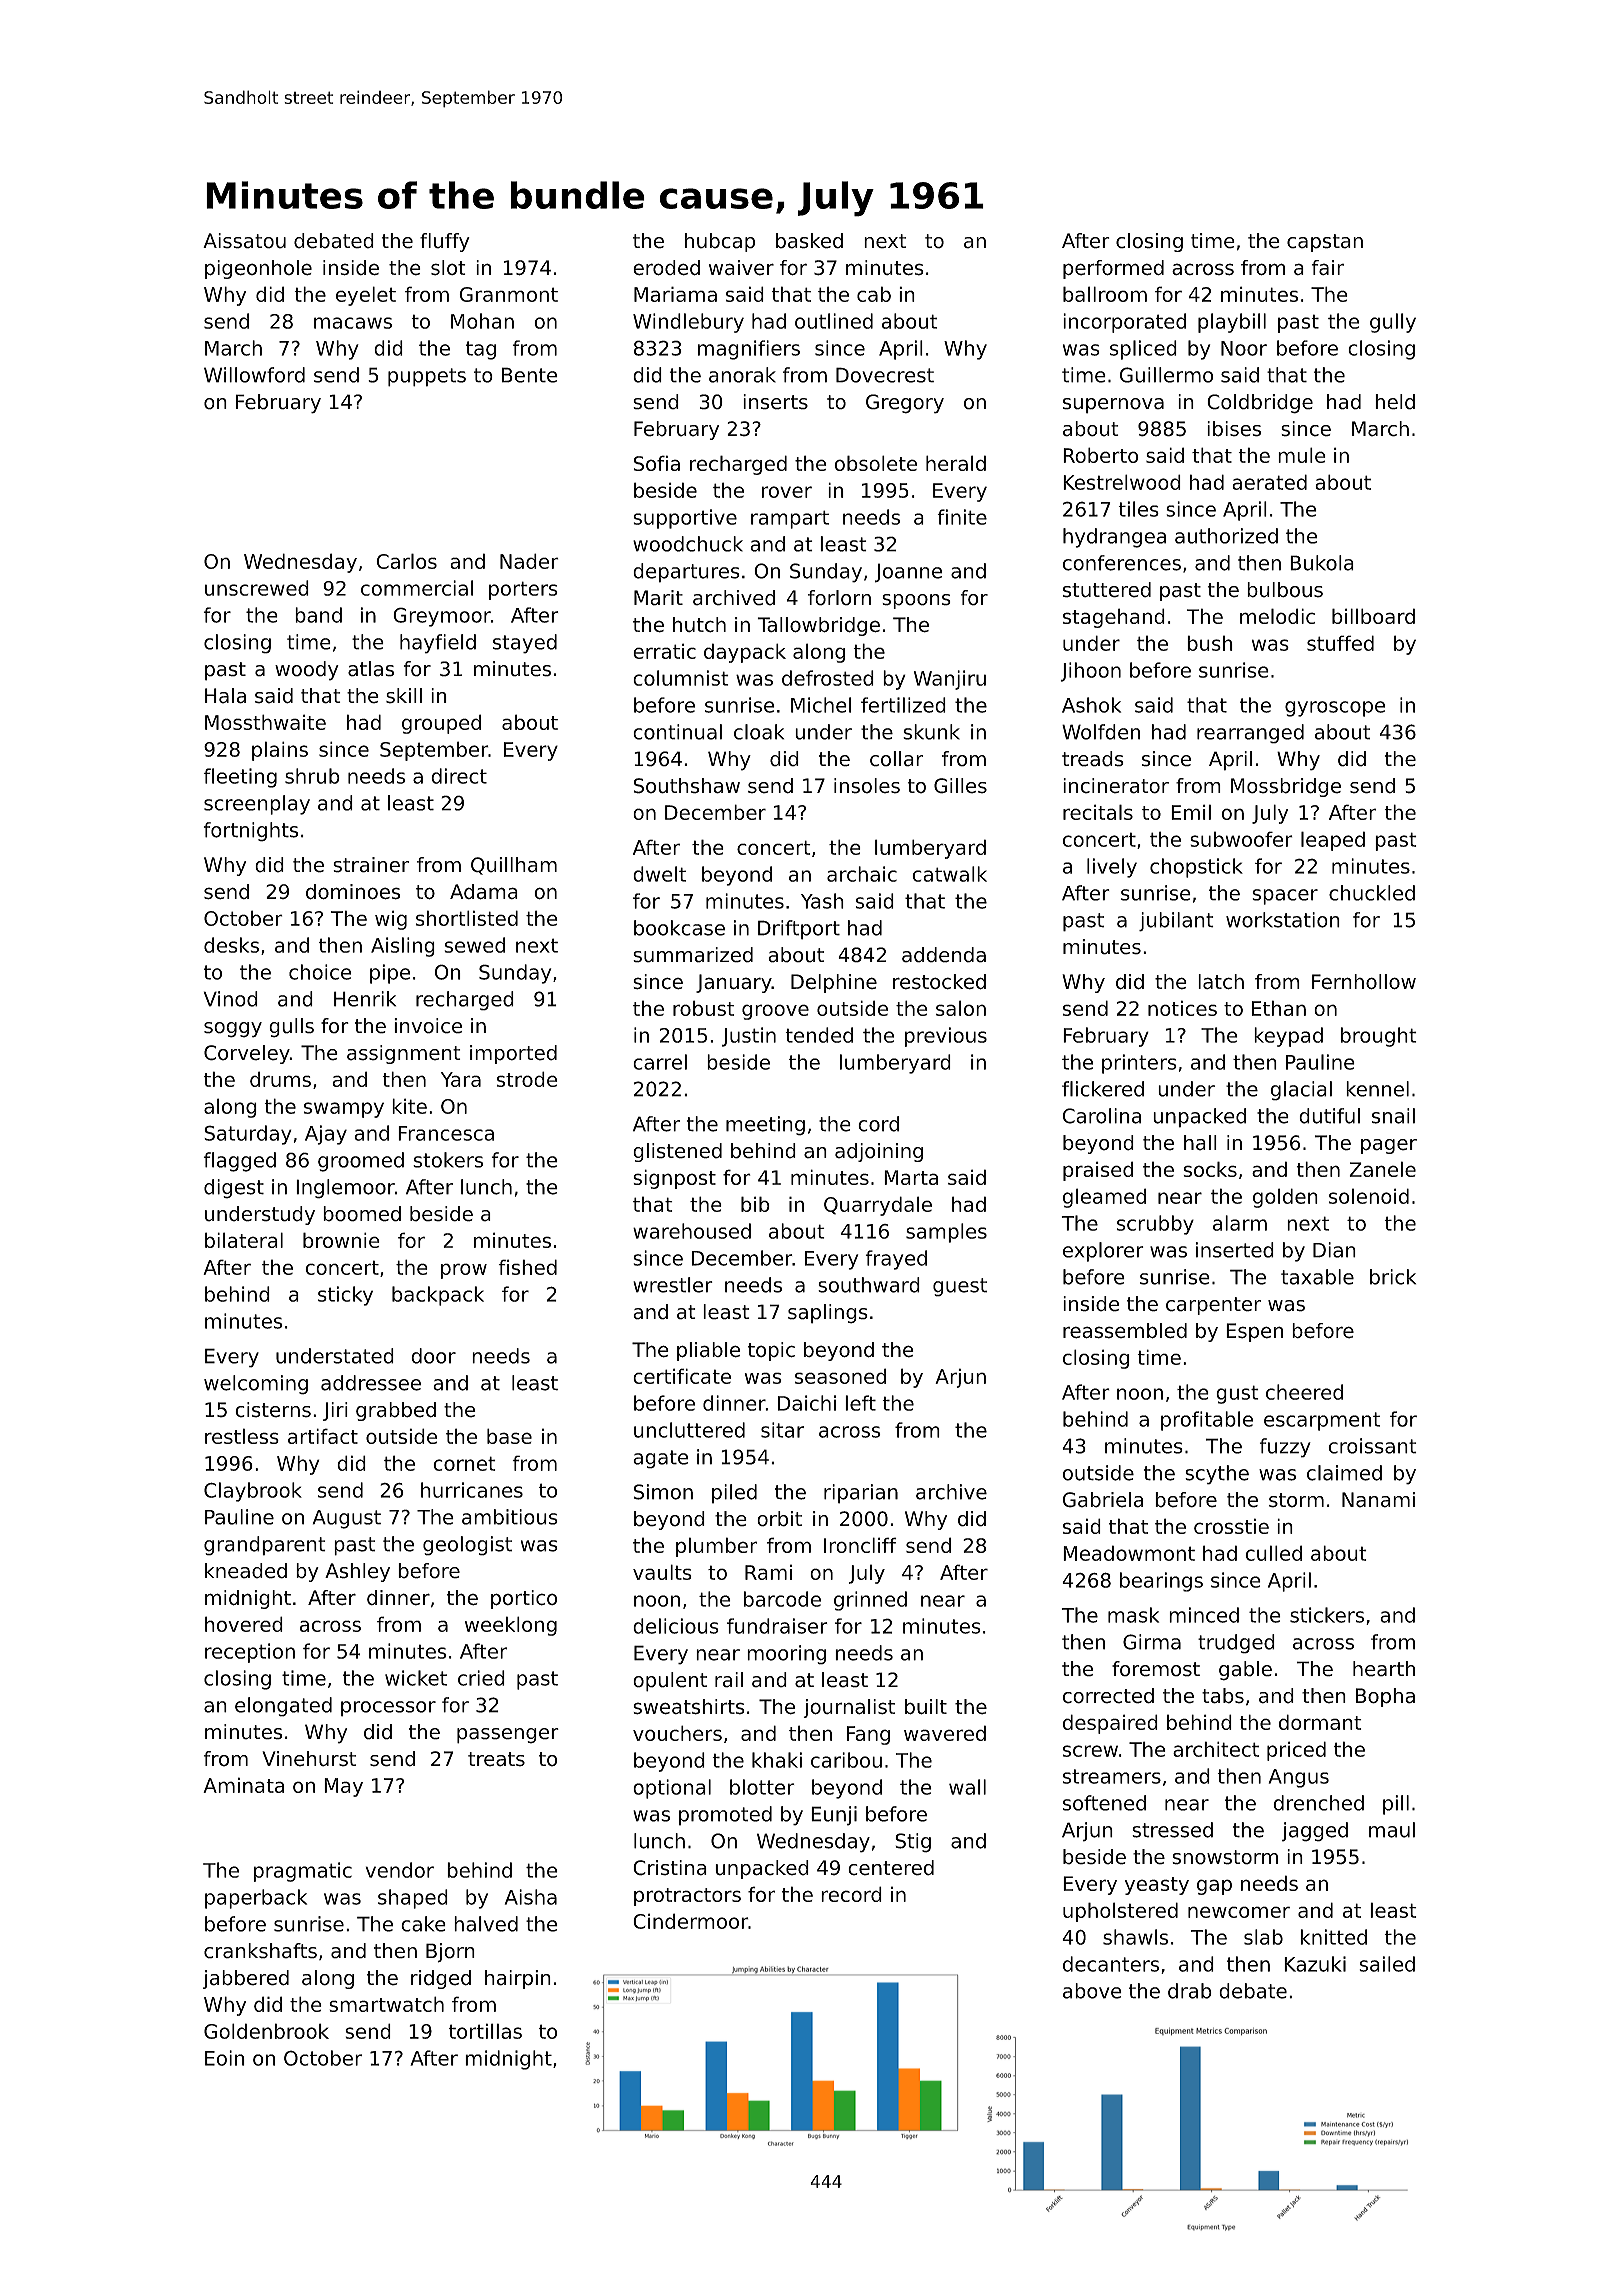 Image resolution: width=1620 pixels, height=2292 pixels. I want to click on jubilant, so click(1176, 922).
